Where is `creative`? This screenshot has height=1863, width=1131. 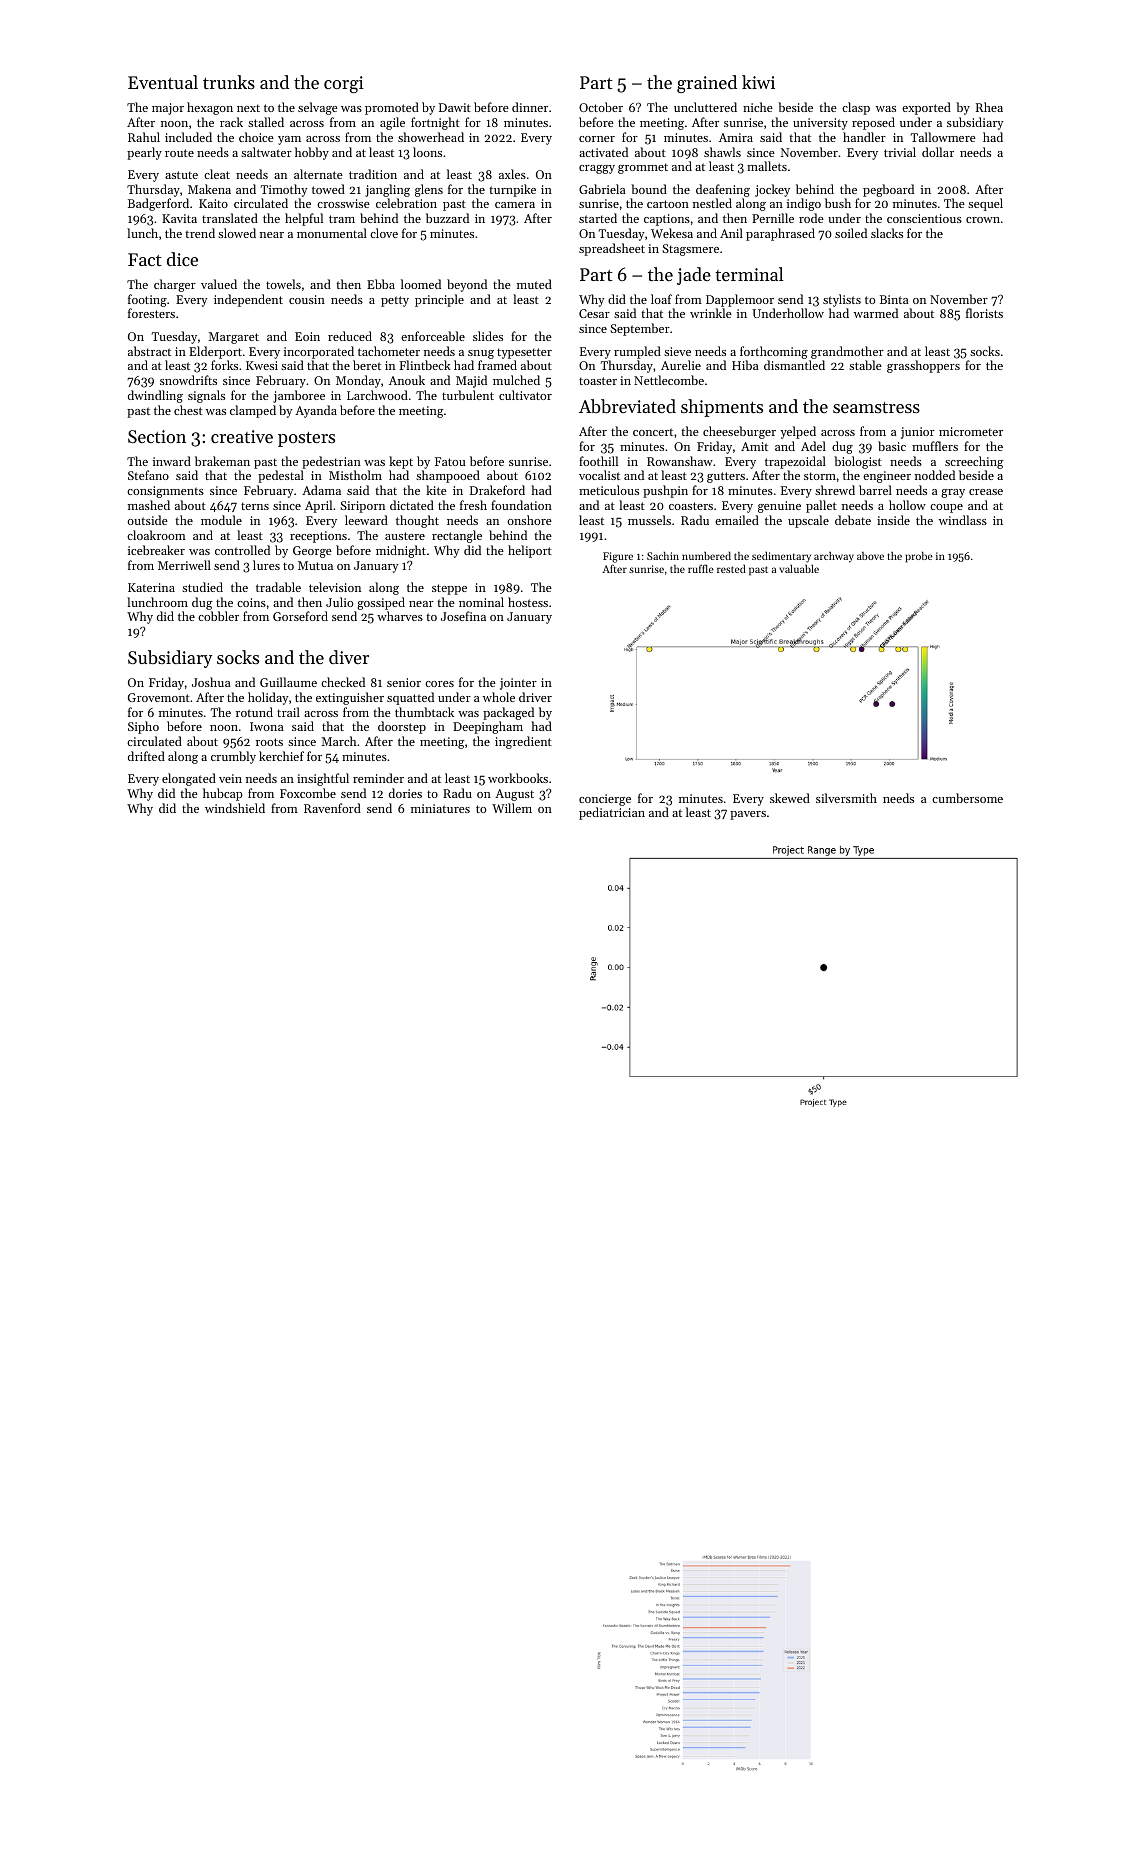
creative is located at coordinates (242, 436).
